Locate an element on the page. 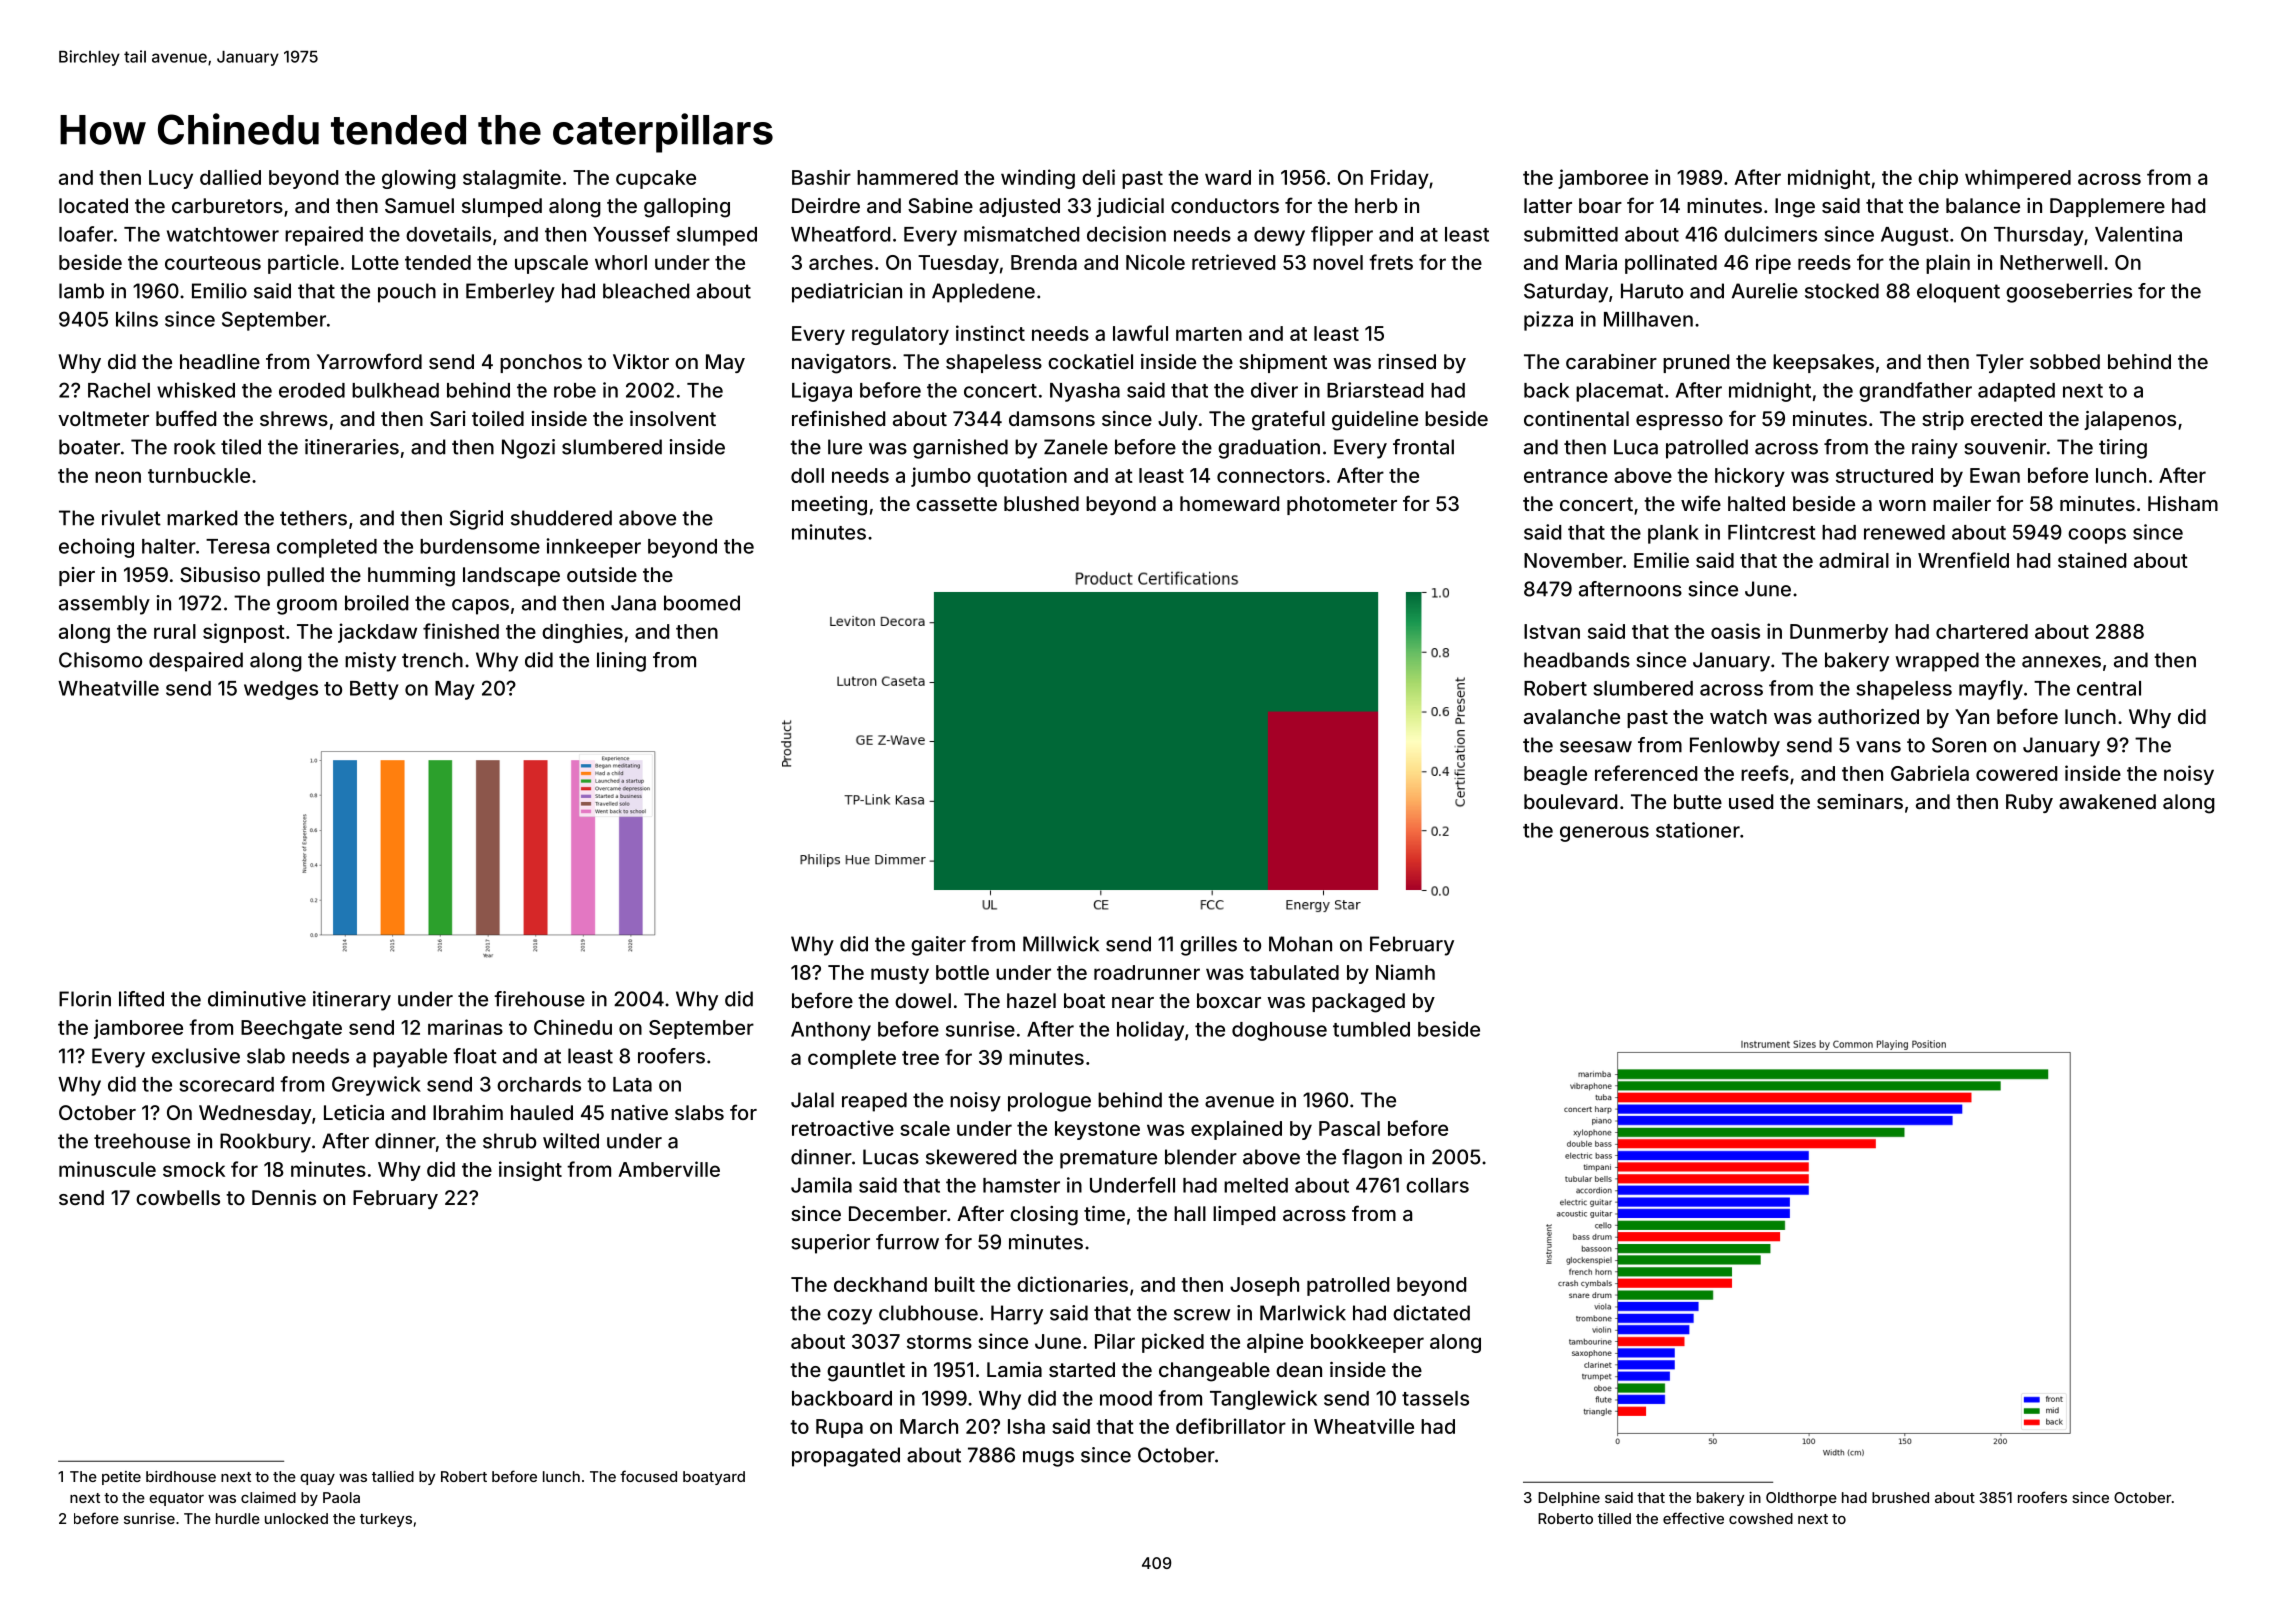 This image has height=1614, width=2282. Paola is located at coordinates (341, 1497).
